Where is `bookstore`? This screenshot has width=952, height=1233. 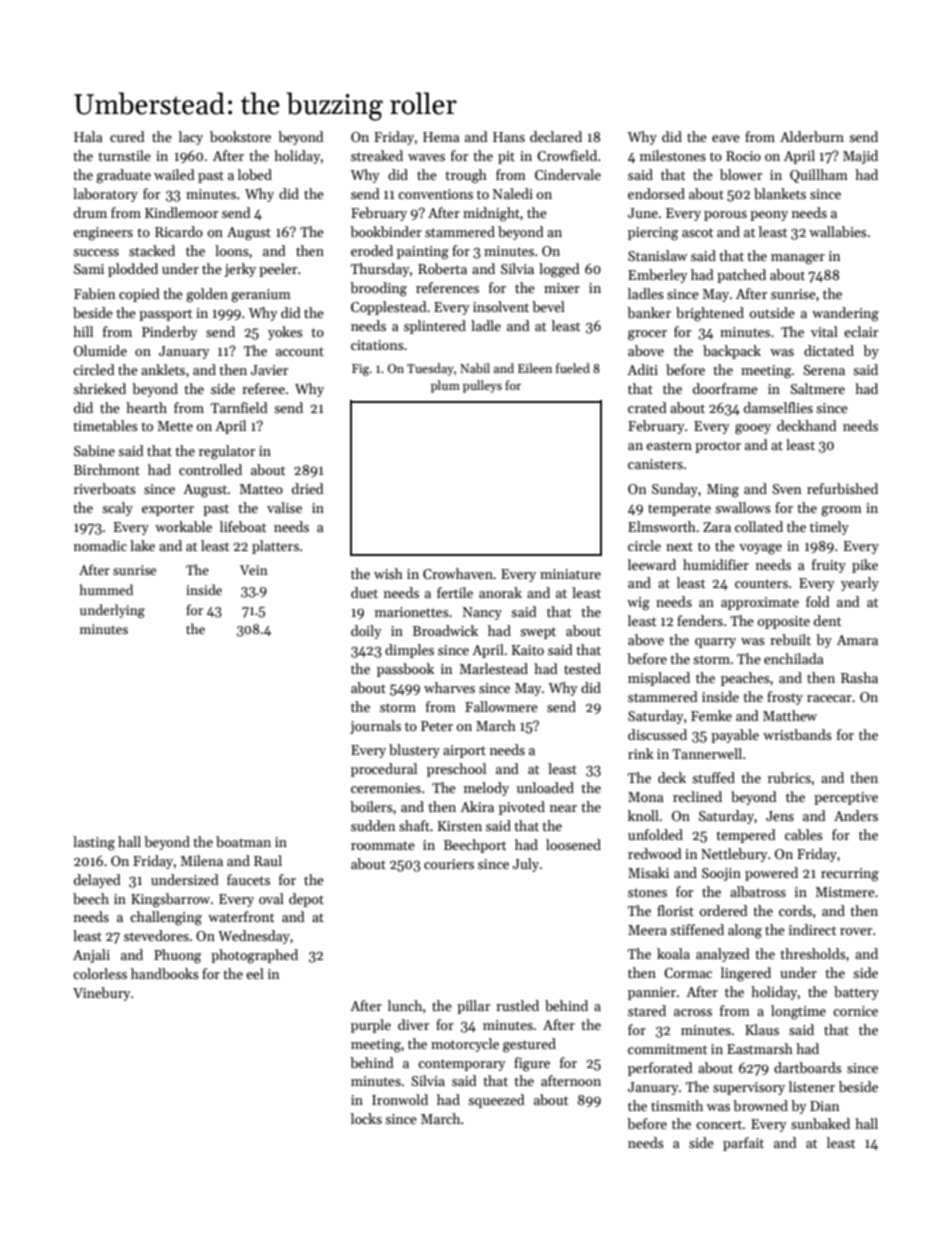 bookstore is located at coordinates (240, 136).
